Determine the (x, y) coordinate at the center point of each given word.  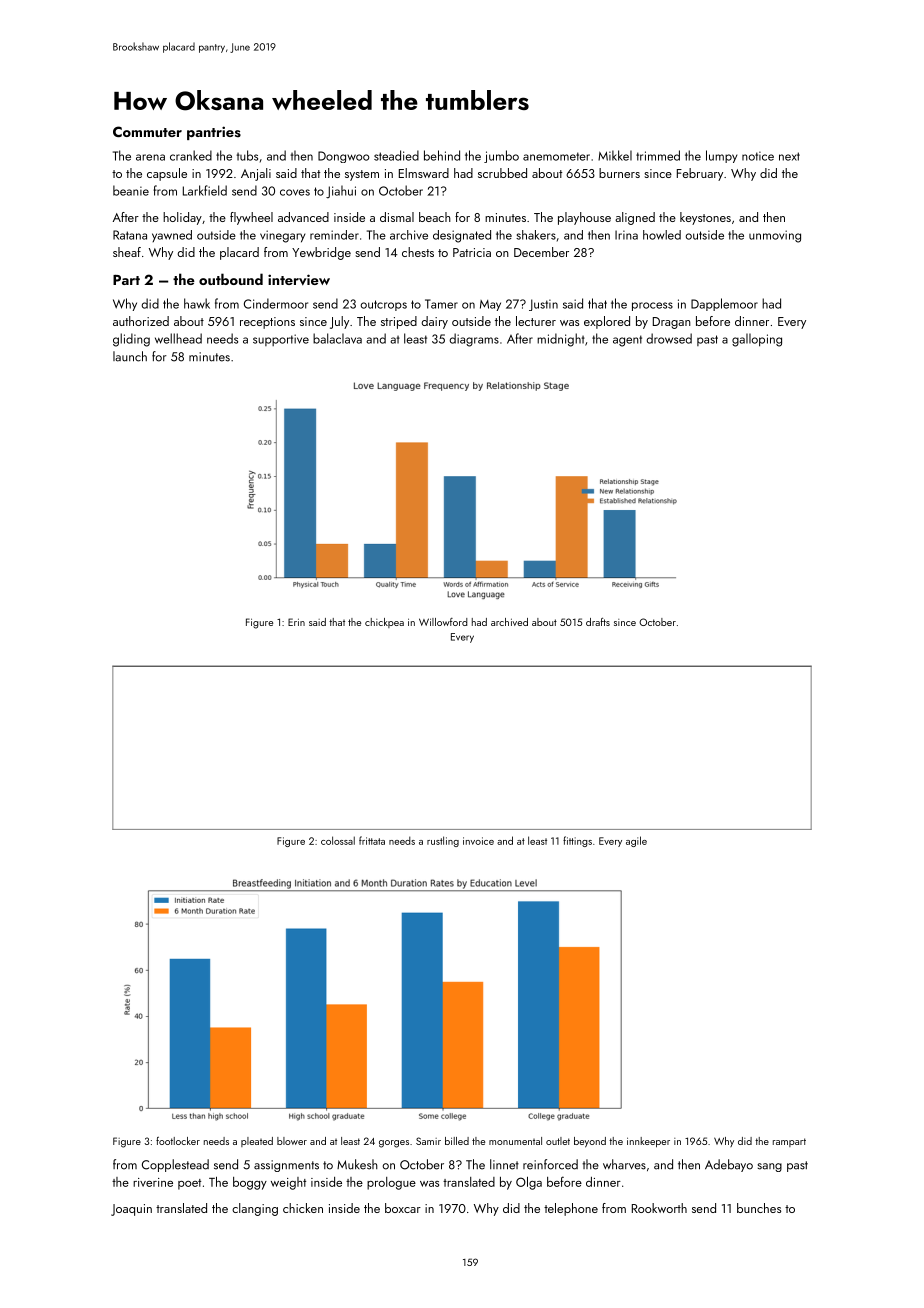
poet (189, 1184)
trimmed (658, 155)
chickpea (384, 623)
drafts (598, 622)
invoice (478, 841)
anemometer (556, 156)
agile (636, 841)
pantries (214, 133)
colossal (338, 840)
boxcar (403, 1208)
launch (130, 356)
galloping (757, 340)
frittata (372, 840)
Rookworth (659, 1208)
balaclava (337, 338)
